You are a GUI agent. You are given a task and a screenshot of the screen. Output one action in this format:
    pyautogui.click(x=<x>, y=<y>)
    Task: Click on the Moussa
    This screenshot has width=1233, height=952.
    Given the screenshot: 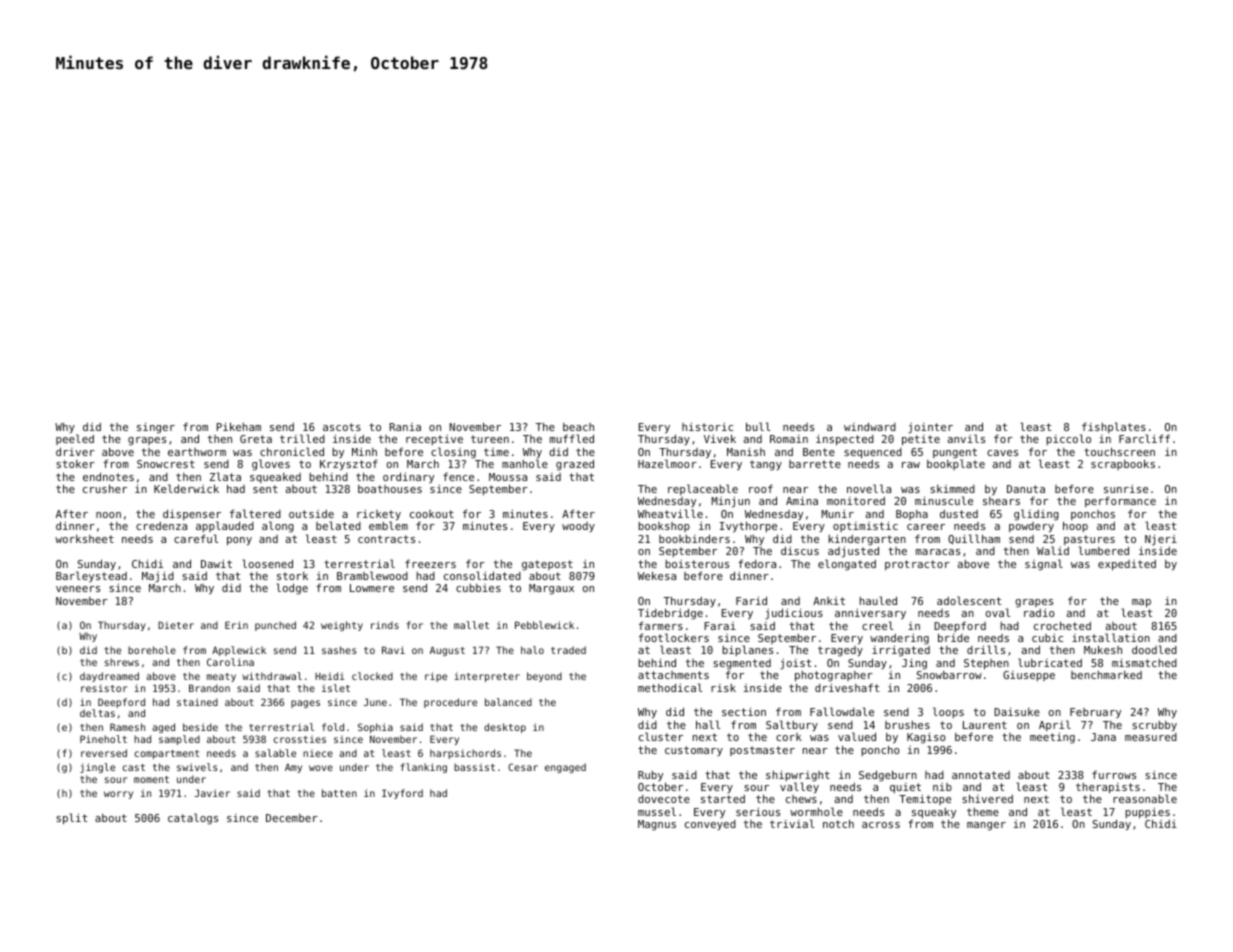 What is the action you would take?
    pyautogui.click(x=508, y=477)
